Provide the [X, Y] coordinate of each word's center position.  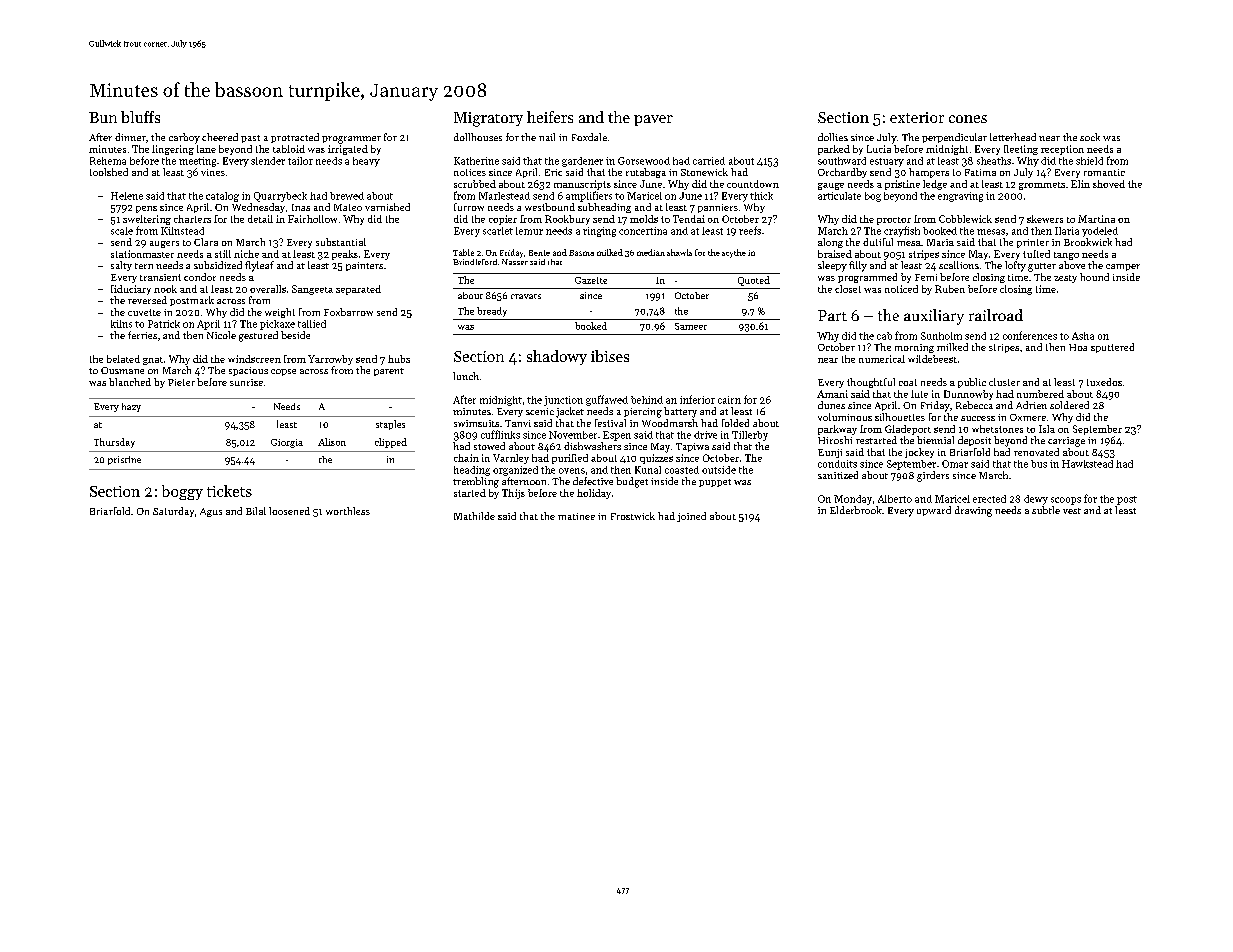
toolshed [109, 172]
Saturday [173, 512]
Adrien [1031, 405]
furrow [469, 207]
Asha [1083, 336]
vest [1072, 511]
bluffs [140, 117]
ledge [935, 185]
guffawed [607, 400]
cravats [526, 296]
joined [691, 517]
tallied [312, 324]
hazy [131, 407]
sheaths [994, 161]
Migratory [488, 119]
